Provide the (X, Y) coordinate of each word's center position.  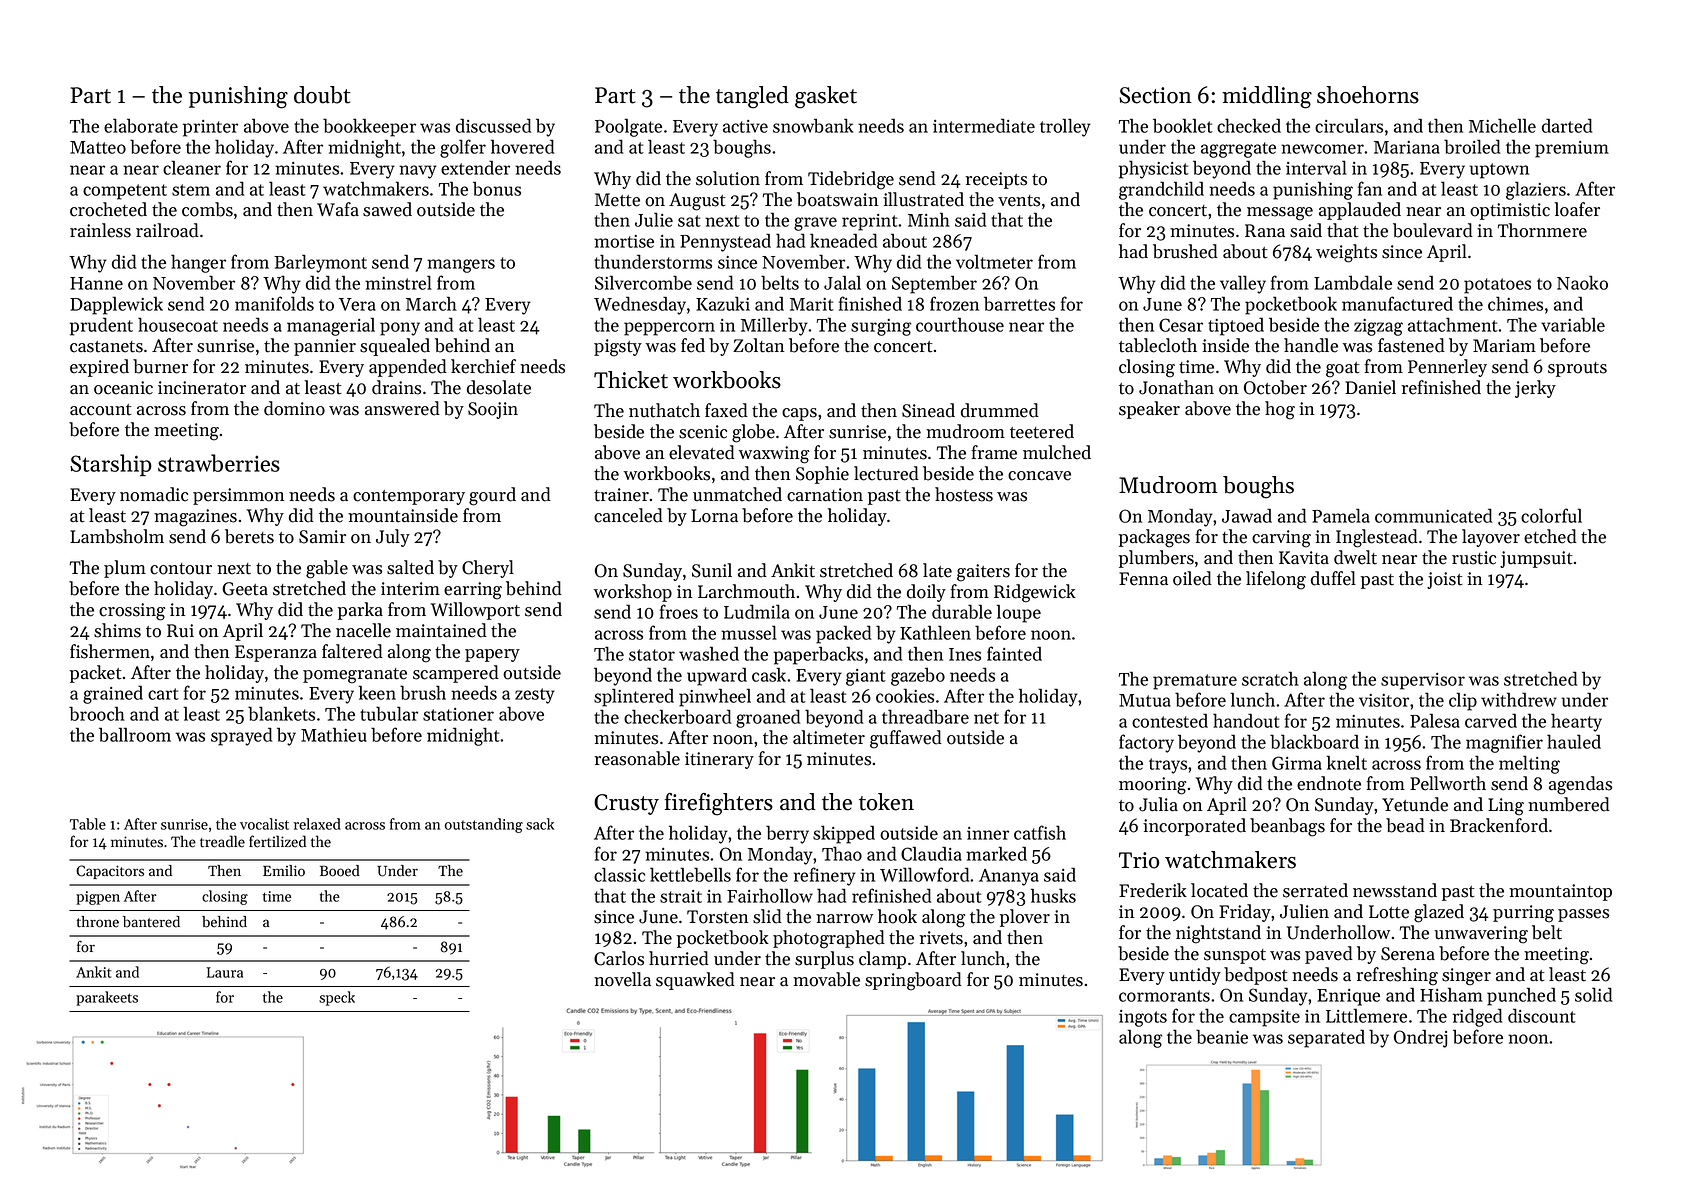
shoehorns (1368, 95)
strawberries (219, 463)
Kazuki (723, 304)
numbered (1569, 804)
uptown (1499, 171)
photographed (829, 939)
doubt (322, 95)
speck (337, 998)
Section (1155, 95)
